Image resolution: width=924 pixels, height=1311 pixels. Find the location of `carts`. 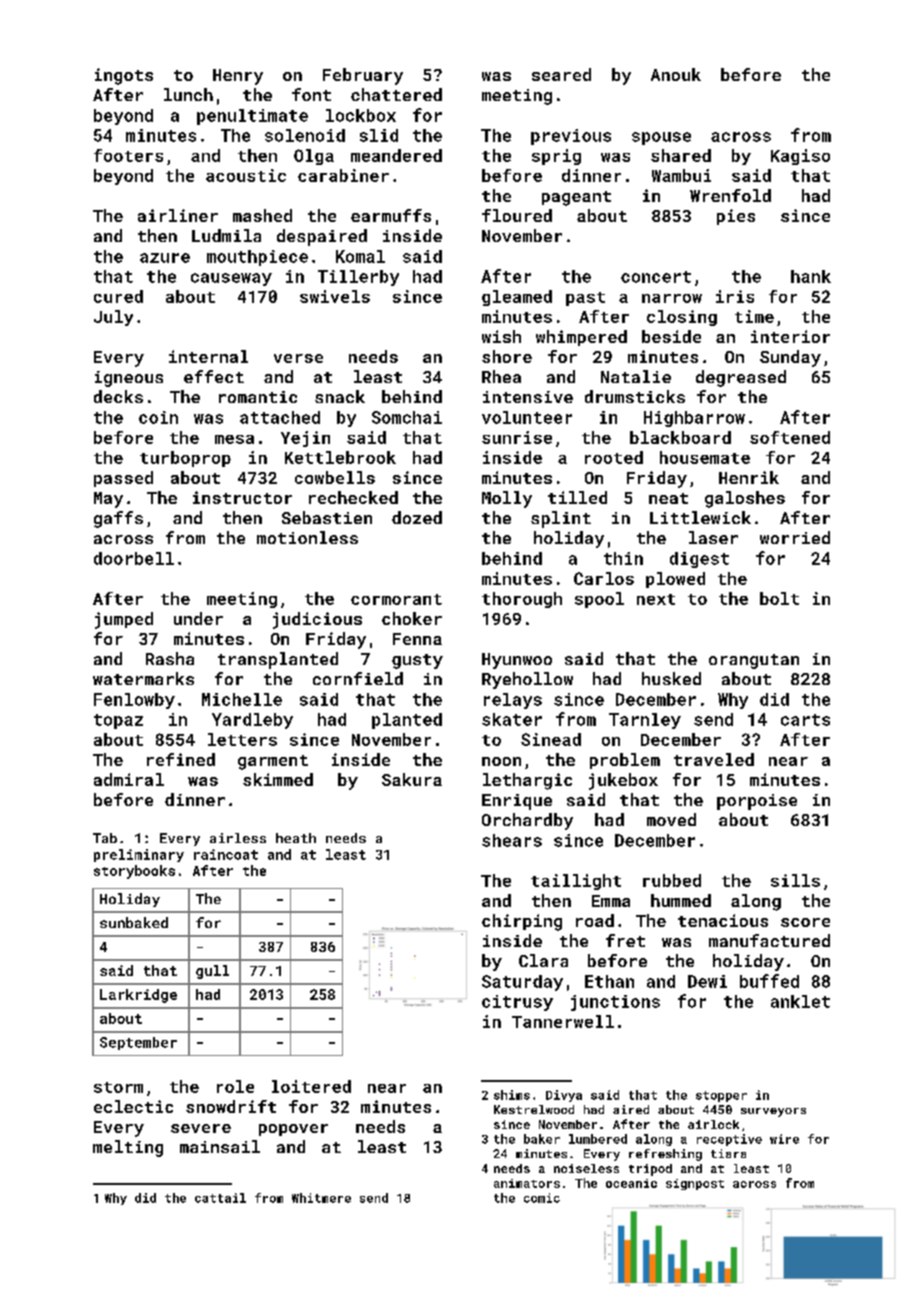

carts is located at coordinates (805, 720).
